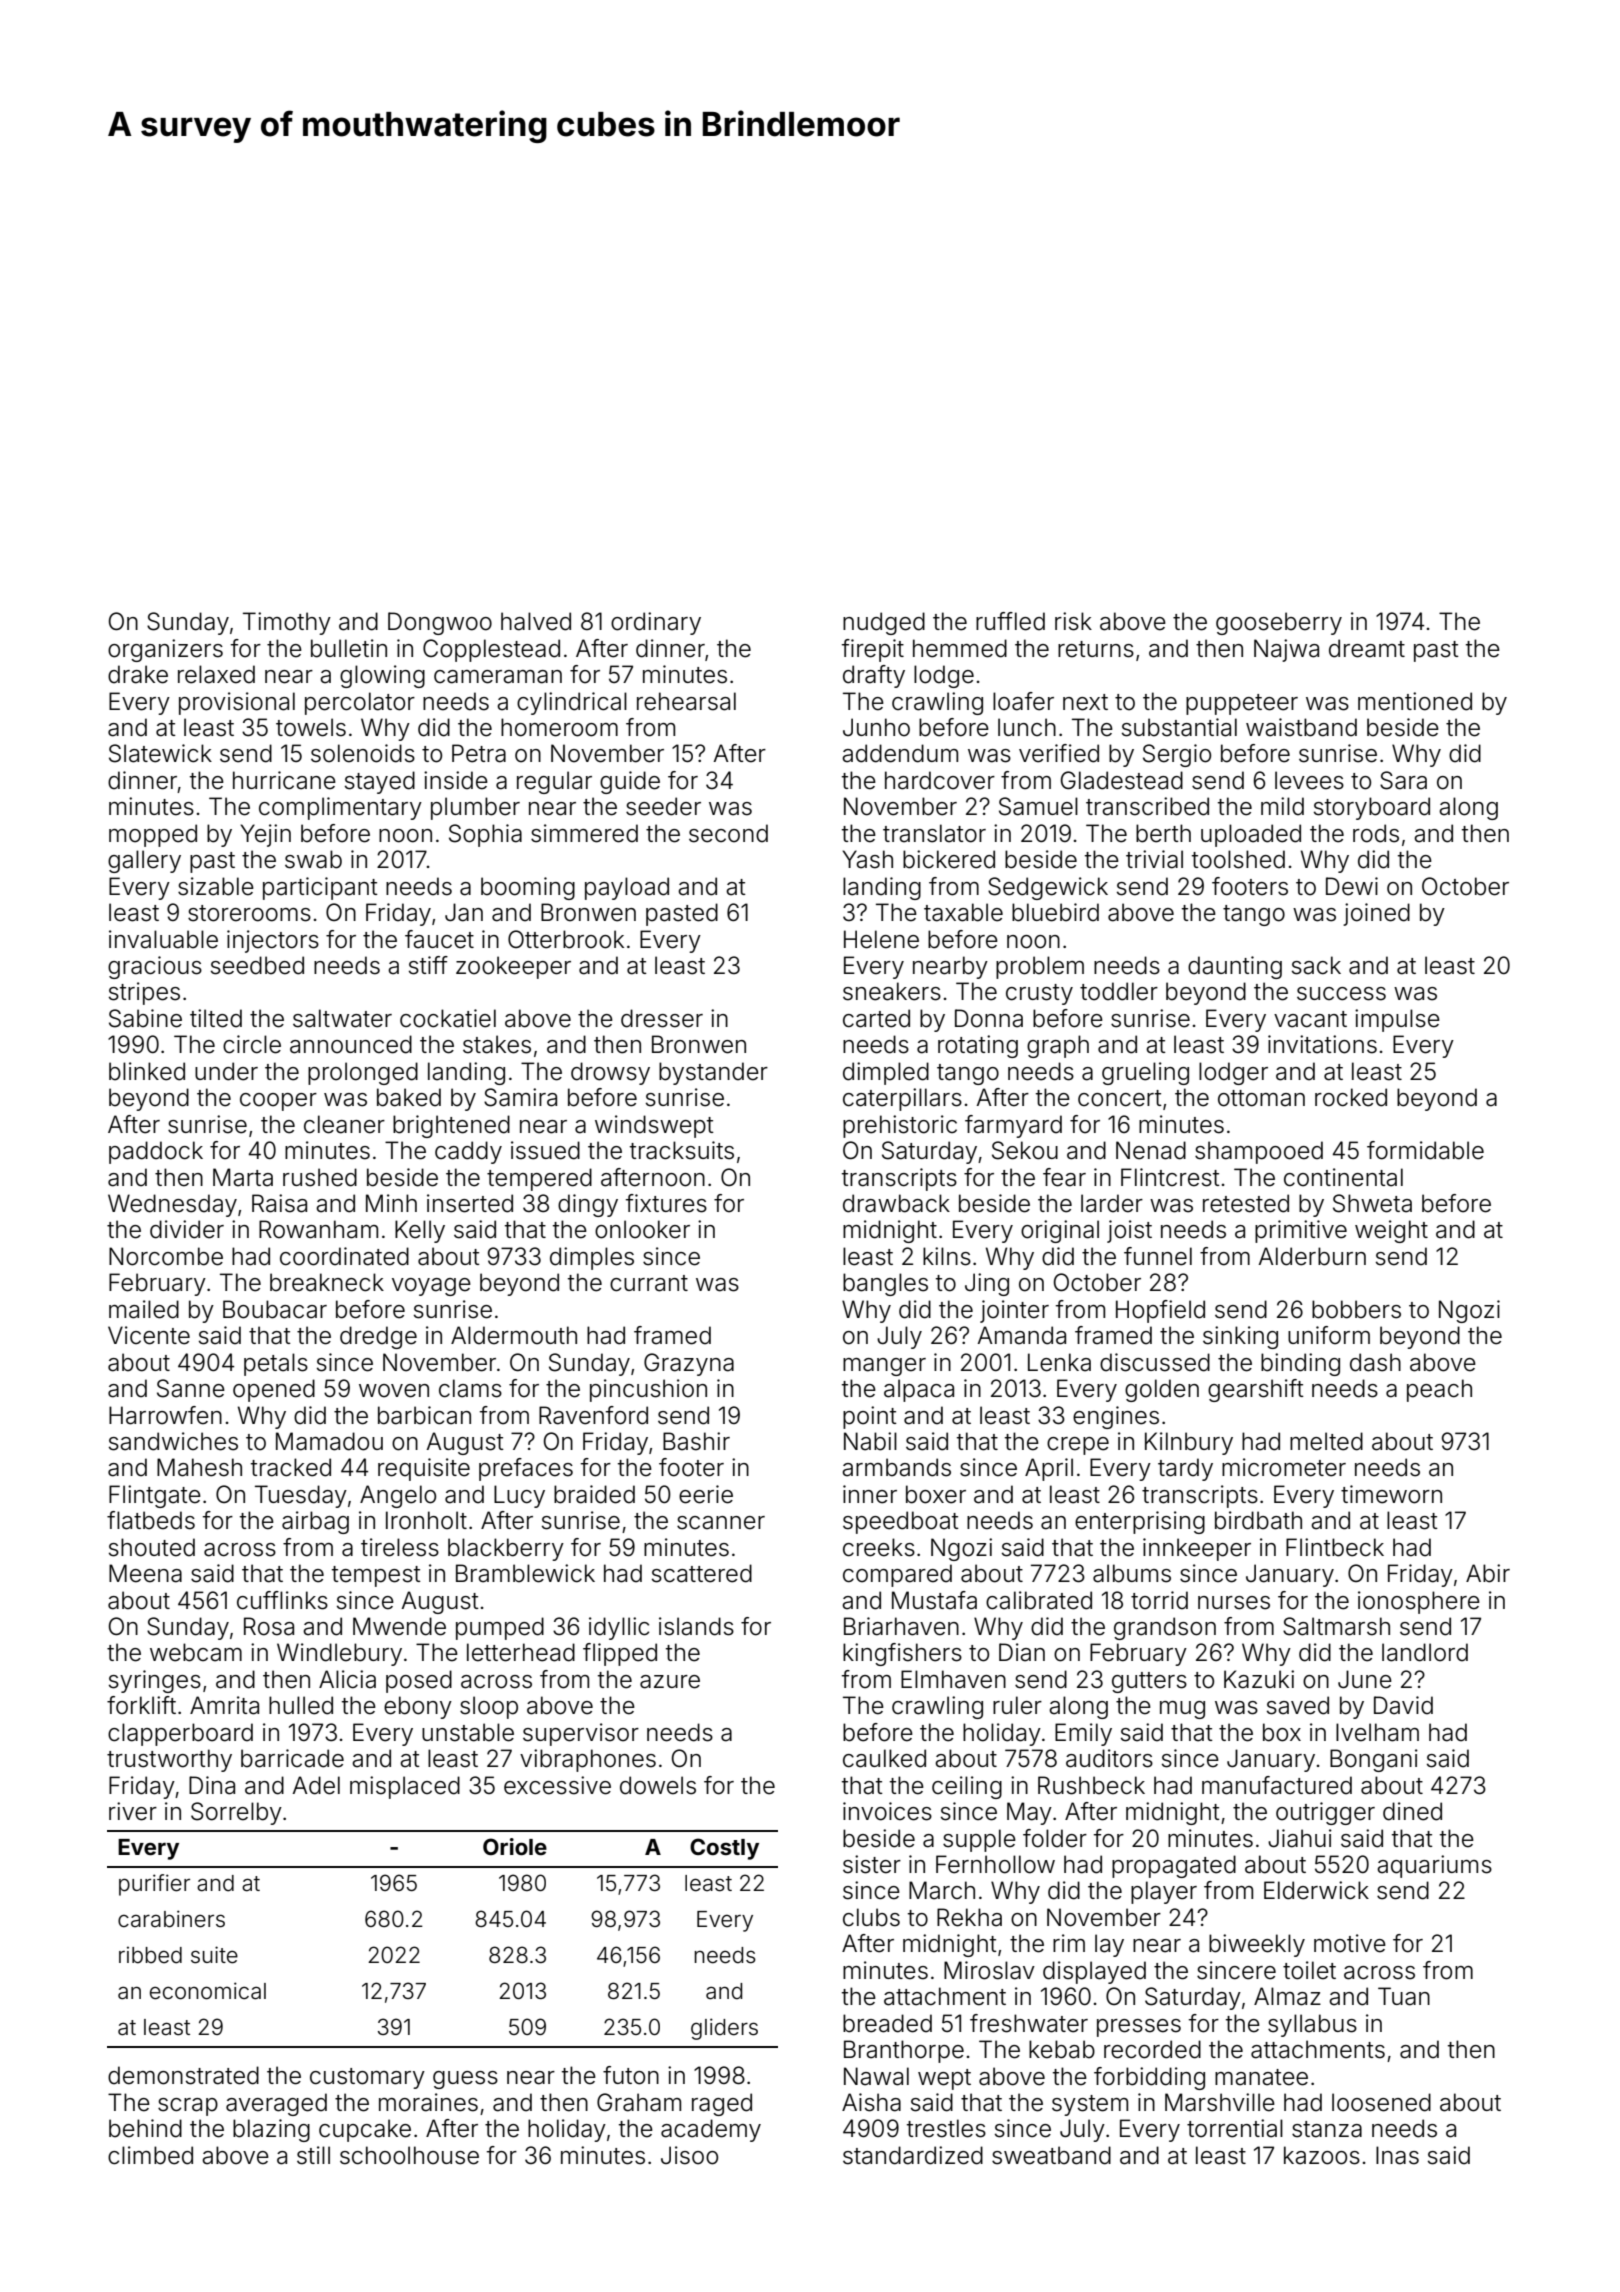 Image resolution: width=1620 pixels, height=2292 pixels. Describe the element at coordinates (1434, 1866) in the page. I see `aquariums` at that location.
